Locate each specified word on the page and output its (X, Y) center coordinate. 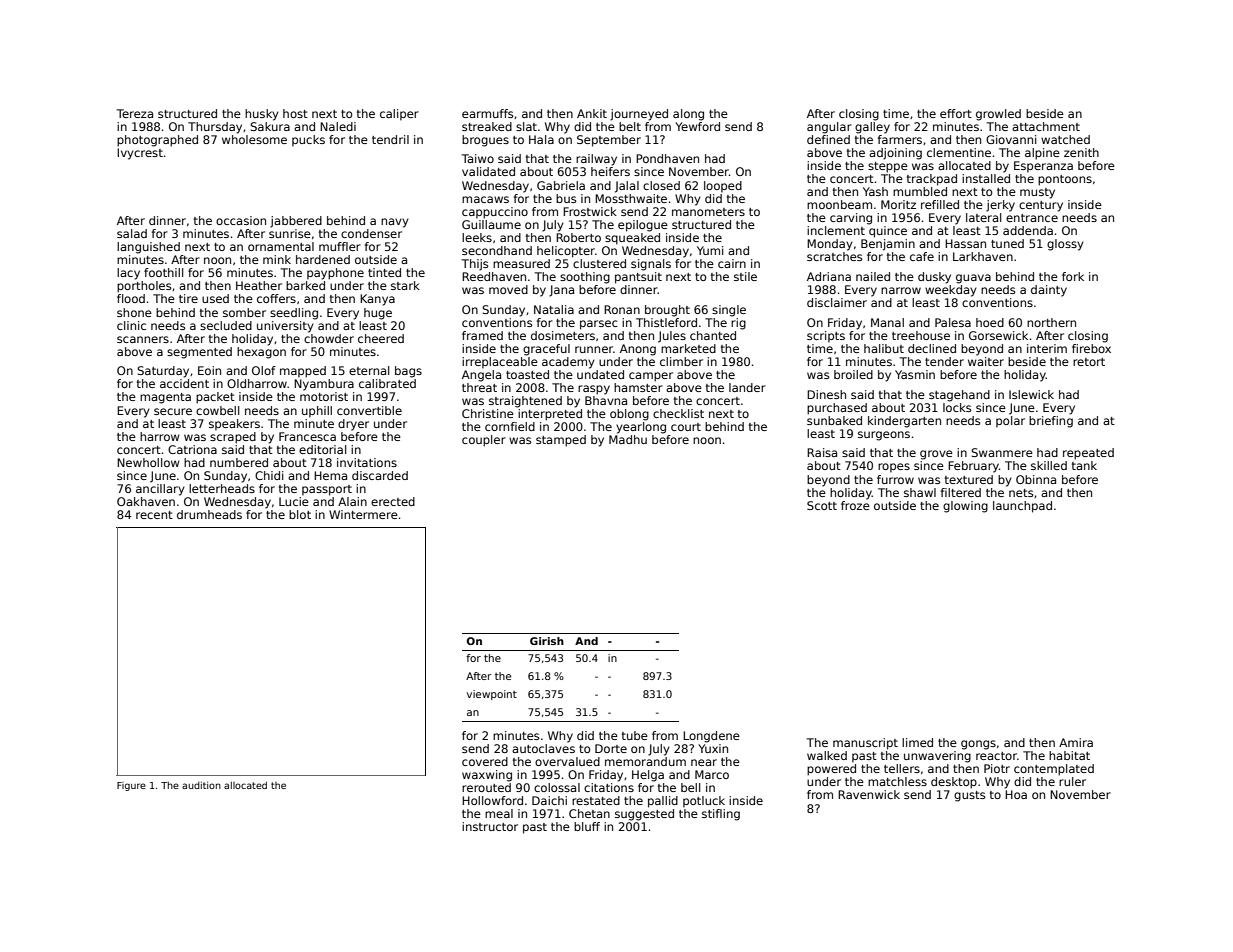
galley (872, 128)
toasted (527, 374)
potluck (704, 802)
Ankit (592, 113)
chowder (329, 338)
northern (1051, 322)
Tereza (135, 113)
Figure (131, 786)
